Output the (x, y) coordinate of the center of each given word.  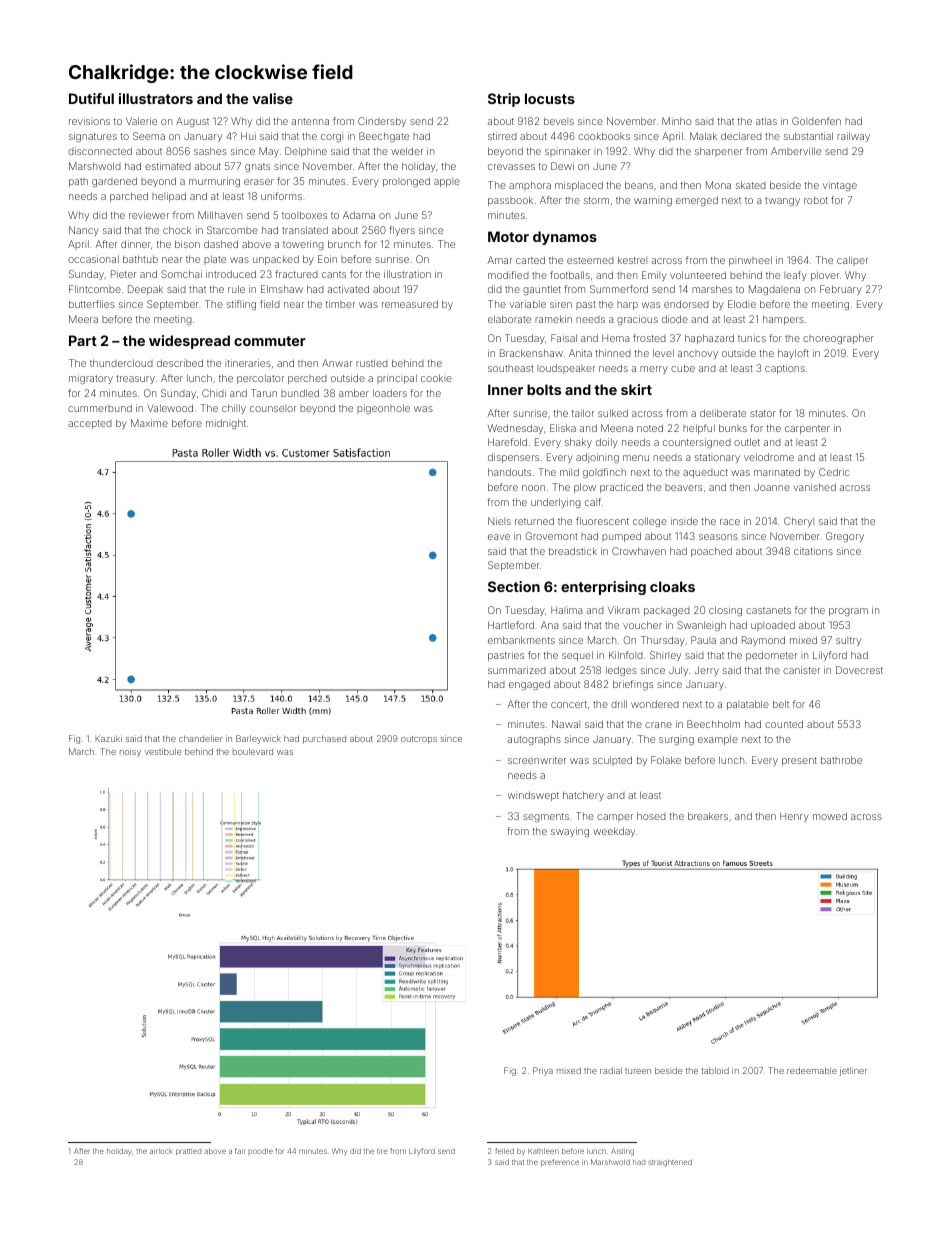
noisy (130, 752)
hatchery (583, 796)
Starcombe (232, 230)
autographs (534, 740)
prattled (188, 1152)
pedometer (771, 656)
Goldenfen (816, 121)
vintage (840, 186)
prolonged (406, 182)
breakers (708, 816)
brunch (344, 244)
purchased (324, 739)
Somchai (181, 274)
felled (504, 1151)
